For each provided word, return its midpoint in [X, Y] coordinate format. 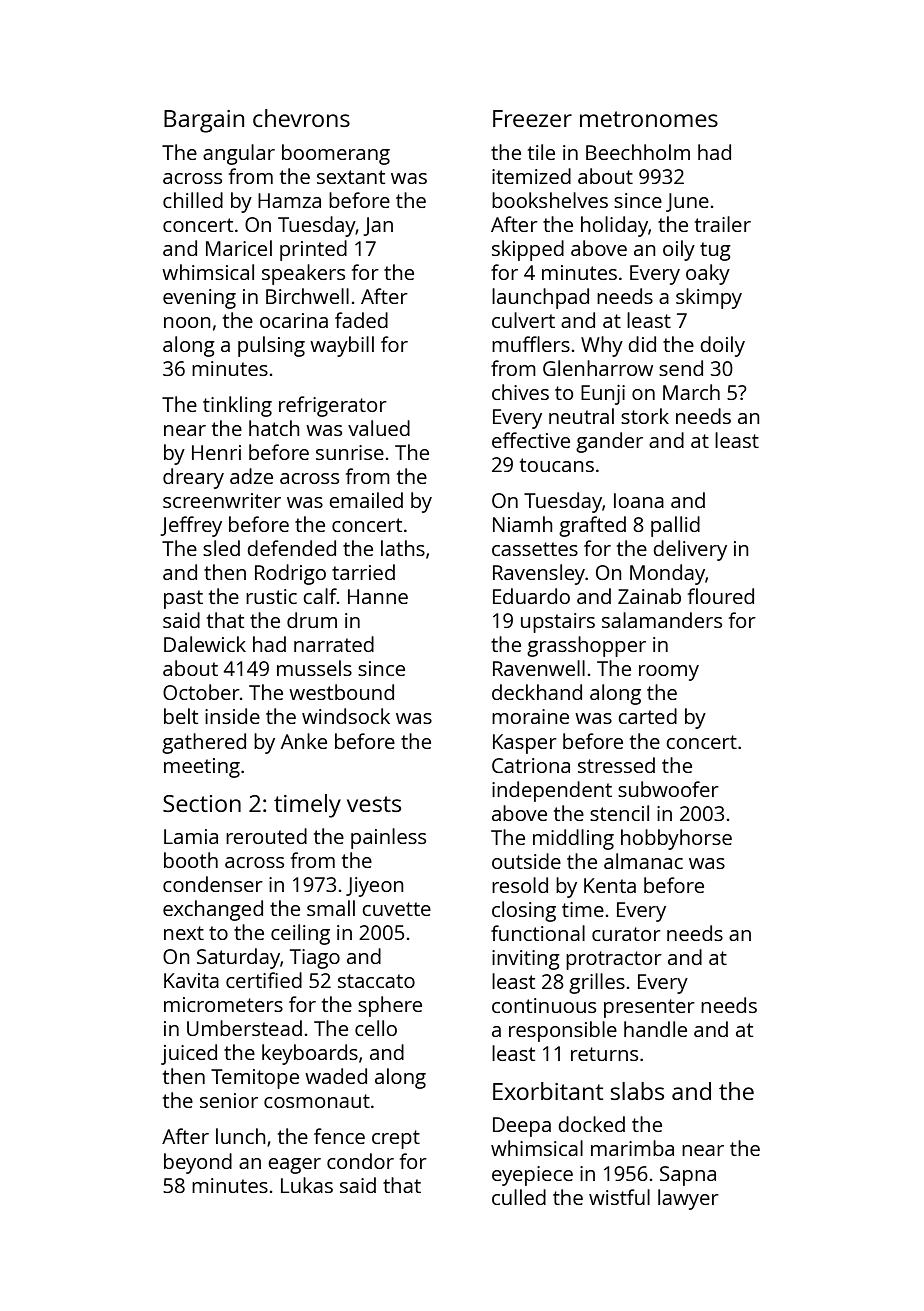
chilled [193, 200]
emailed [366, 500]
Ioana [639, 500]
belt [181, 716]
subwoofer [668, 789]
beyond [198, 1163]
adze [251, 476]
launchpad [540, 298]
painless [388, 838]
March [691, 392]
